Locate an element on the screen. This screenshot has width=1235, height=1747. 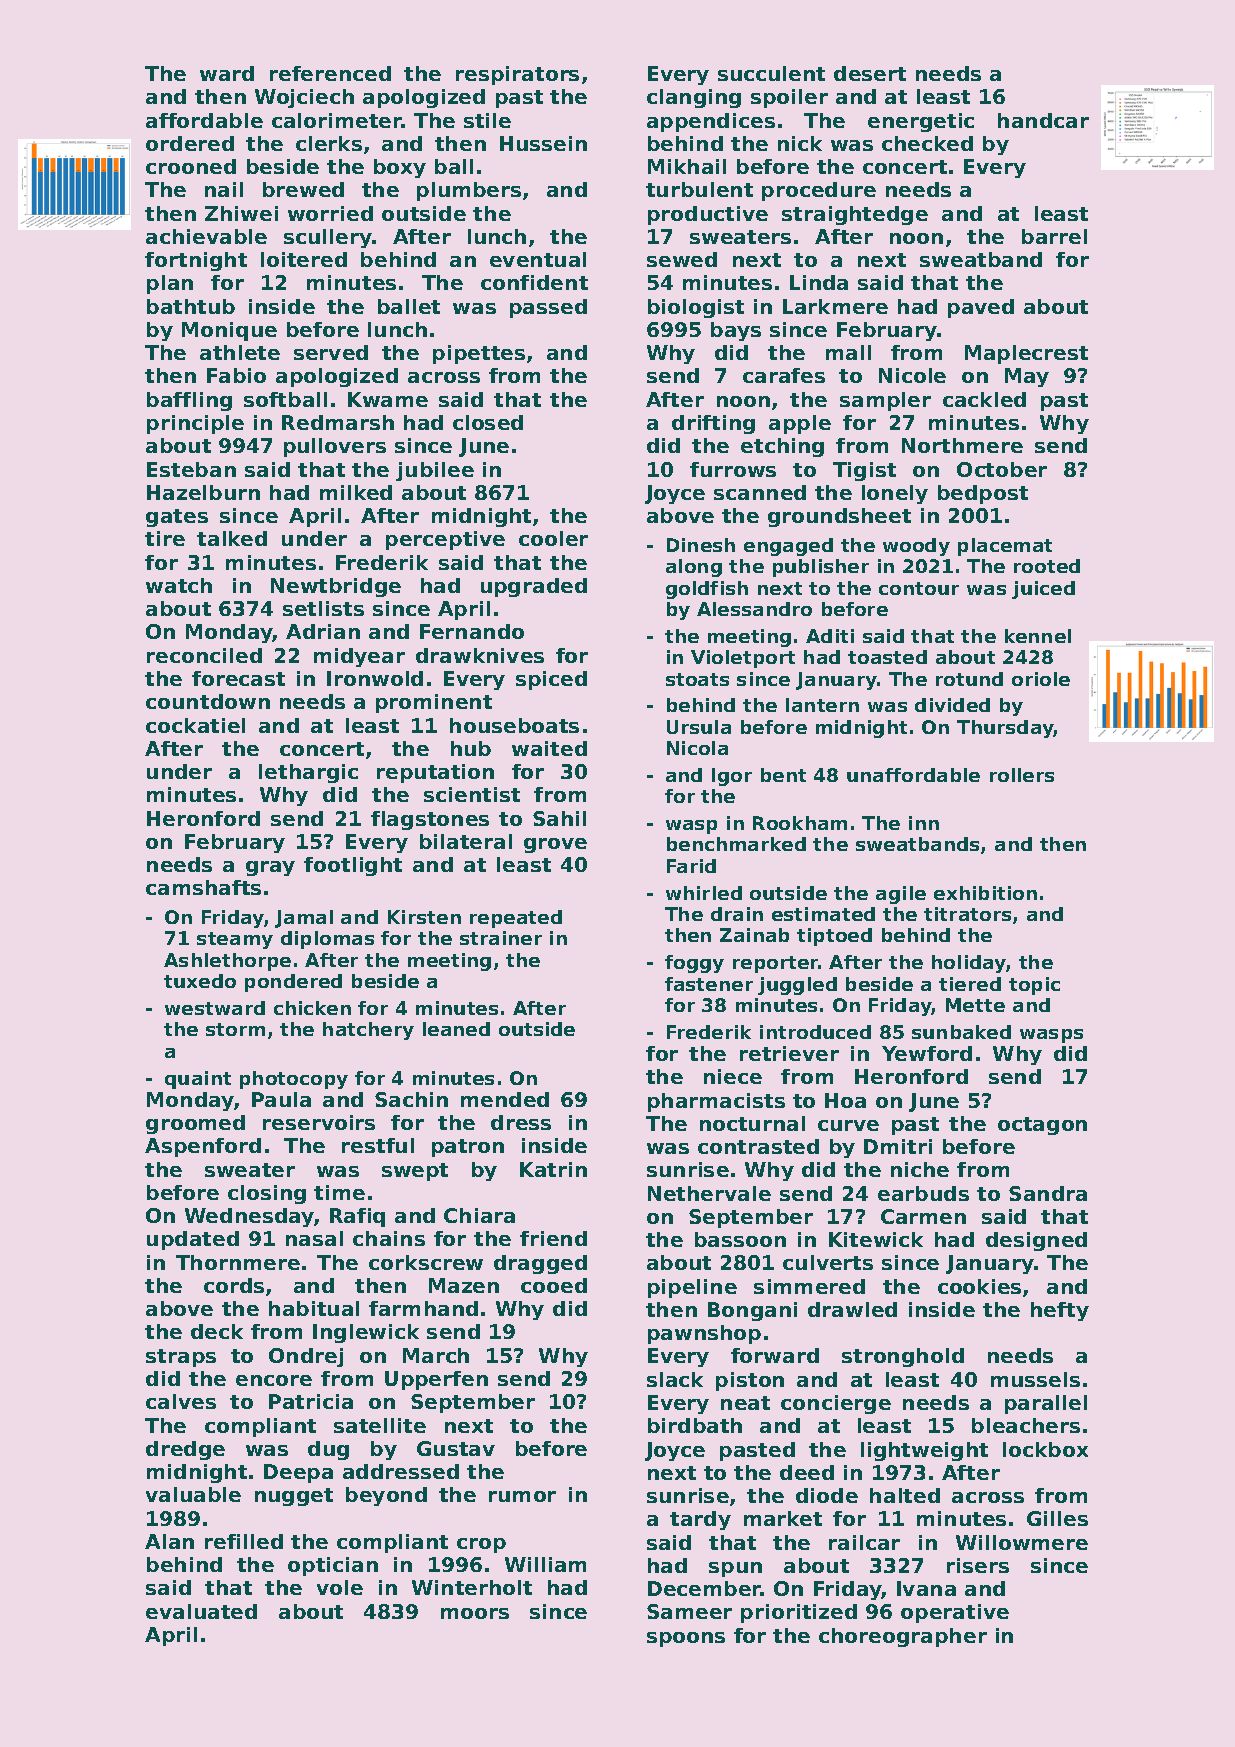
gray is located at coordinates (270, 868).
